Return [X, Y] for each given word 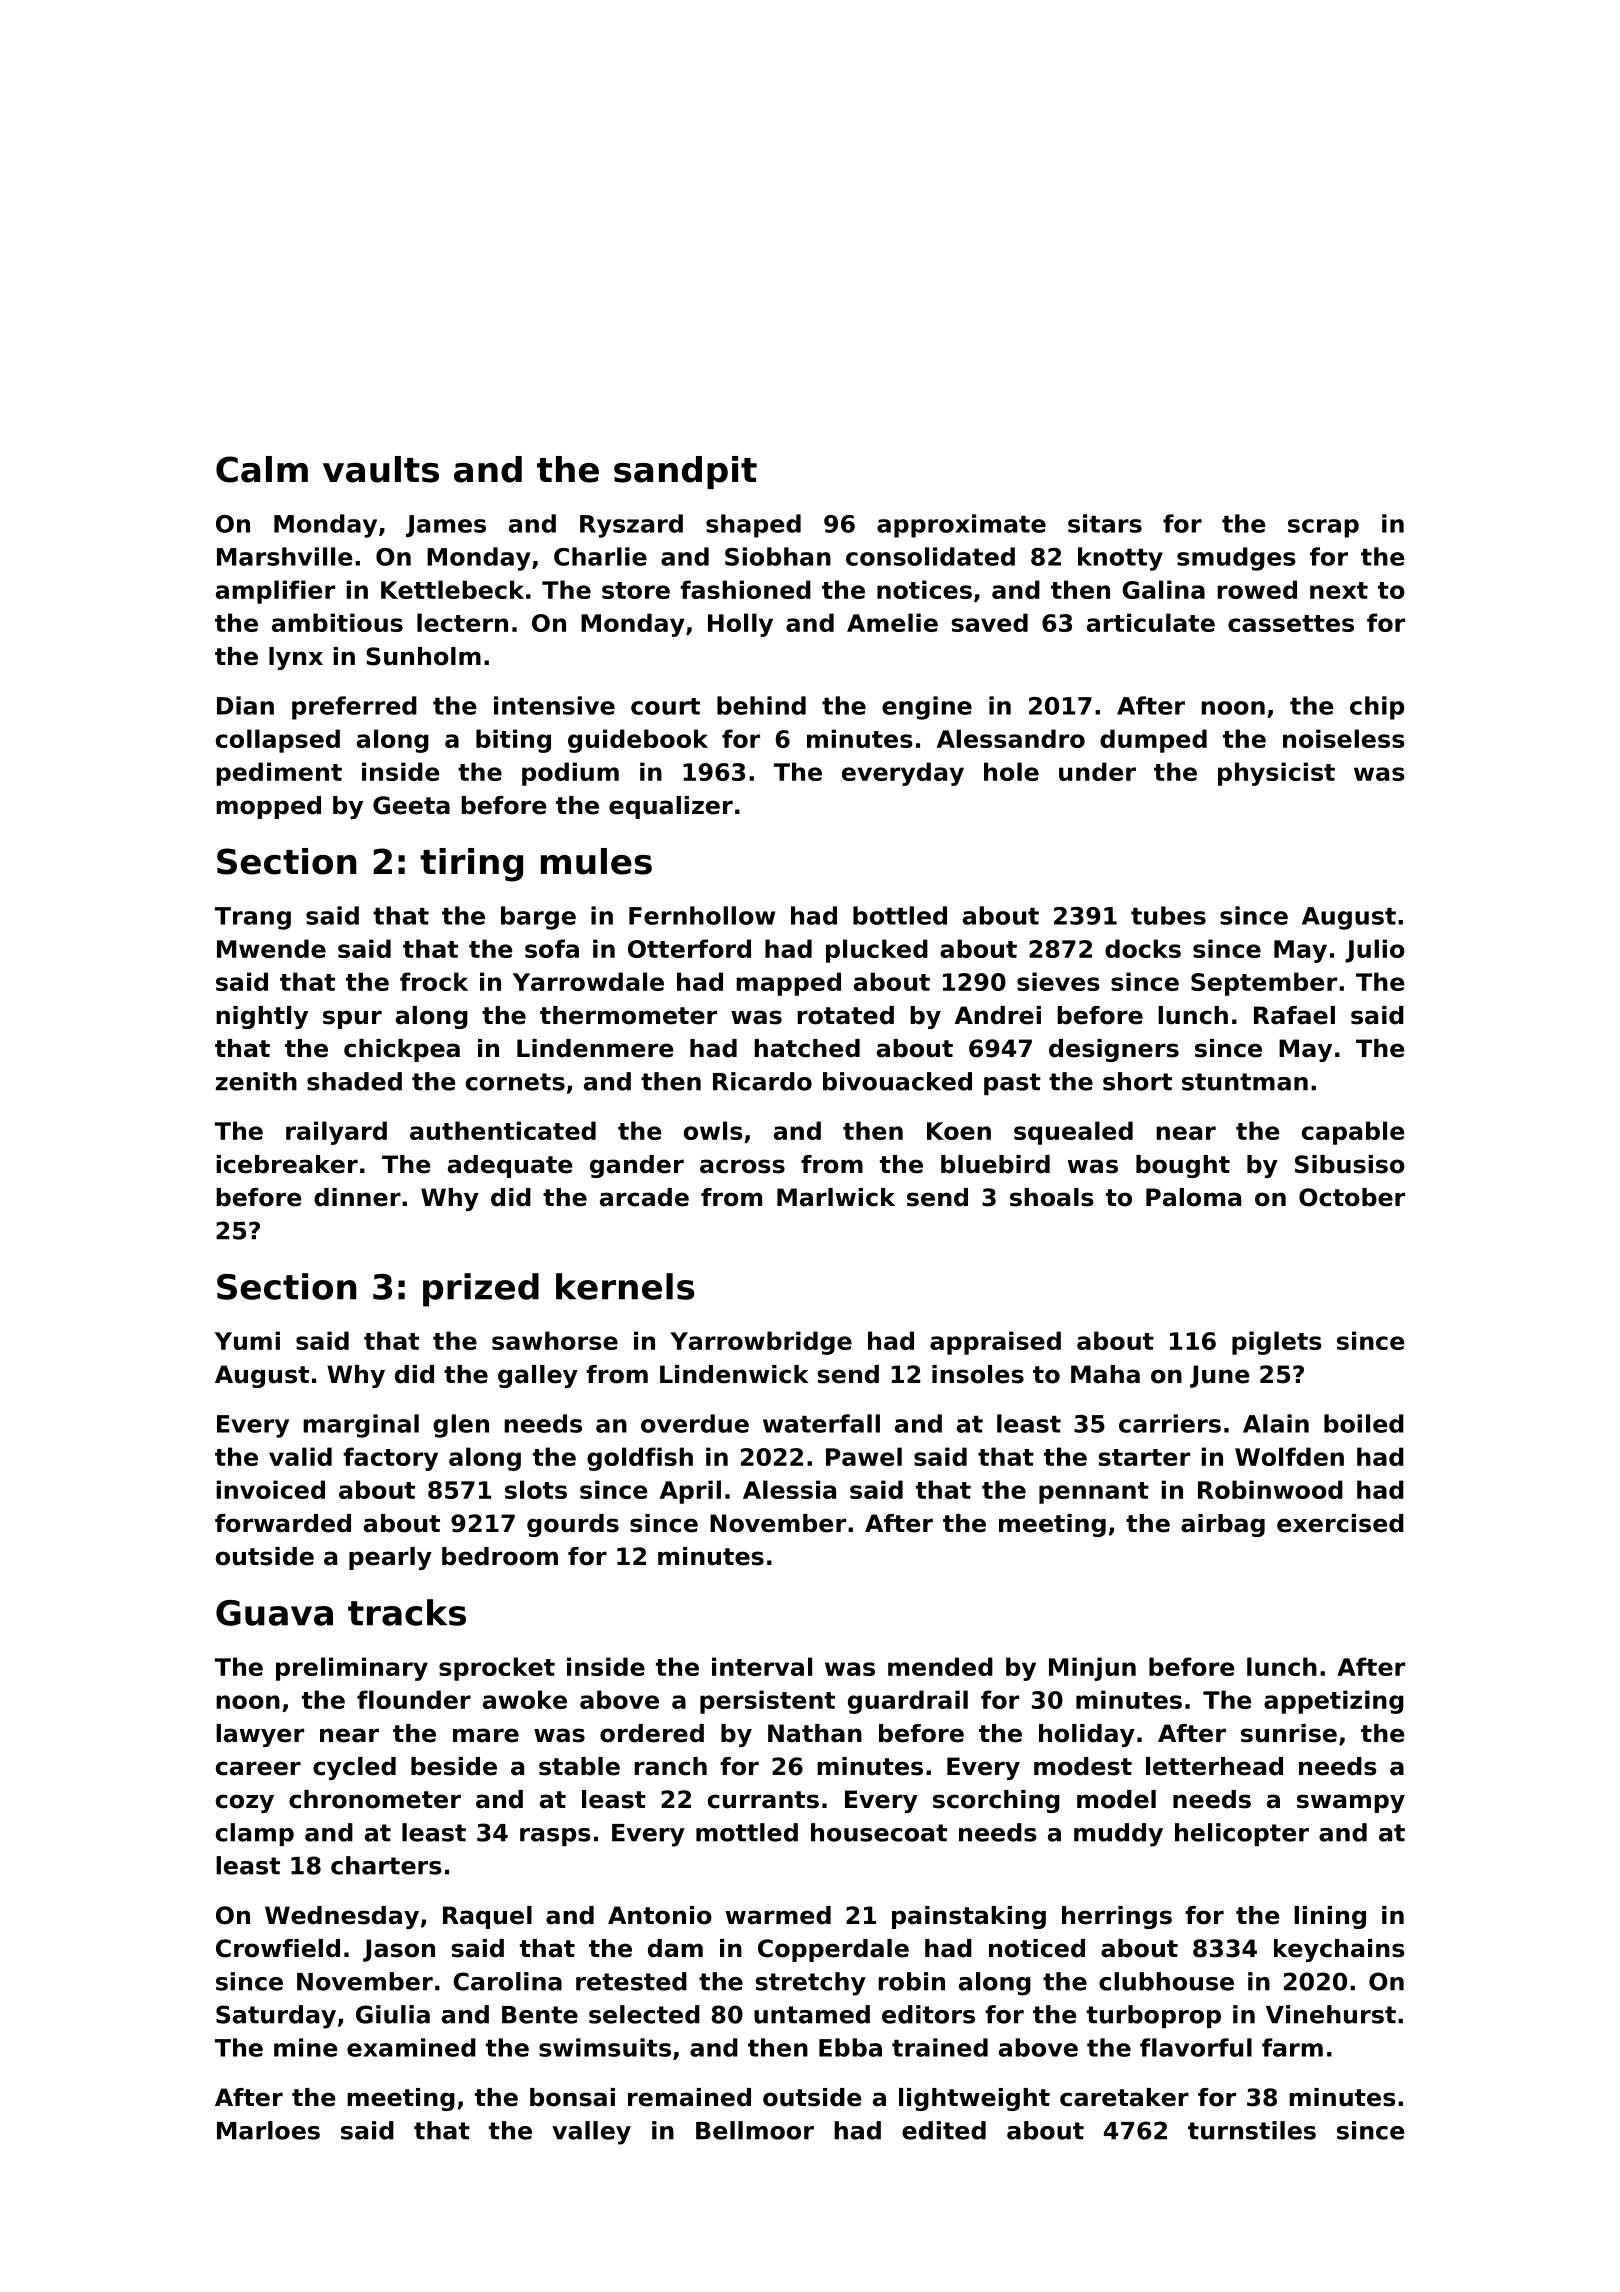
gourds [573, 1525]
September [1264, 984]
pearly [390, 1558]
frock [434, 981]
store [636, 590]
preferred [354, 708]
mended [940, 1666]
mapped [788, 984]
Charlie [600, 556]
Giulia [393, 2014]
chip [1377, 708]
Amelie [892, 622]
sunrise [1289, 1733]
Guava [274, 1613]
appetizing [1334, 1702]
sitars [1105, 523]
